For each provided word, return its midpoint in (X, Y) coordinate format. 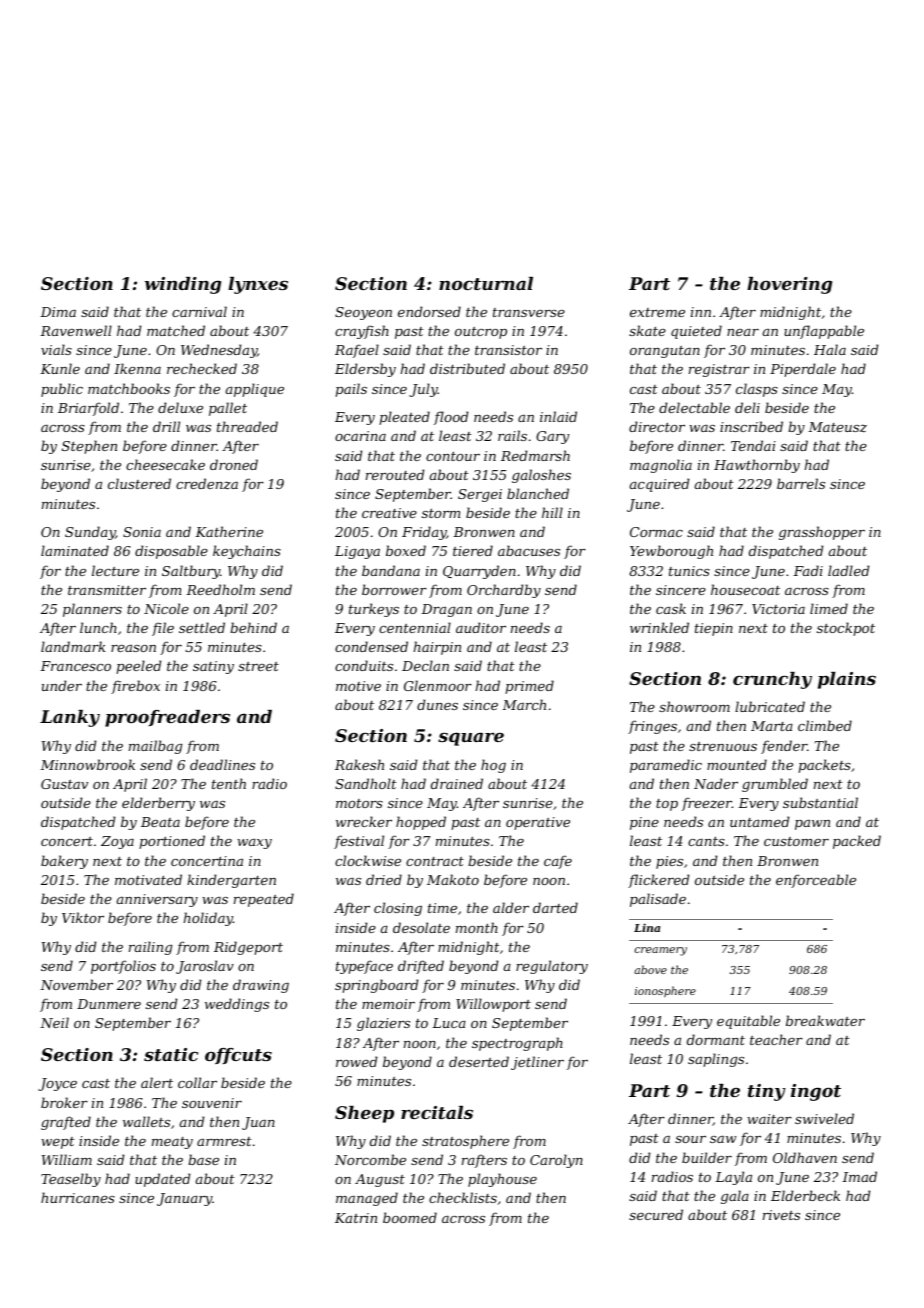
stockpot (846, 629)
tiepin (714, 629)
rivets (781, 1215)
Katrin (356, 1218)
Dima (58, 312)
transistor (508, 350)
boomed (410, 1217)
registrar (719, 370)
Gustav (64, 784)
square (471, 739)
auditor (481, 627)
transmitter (107, 590)
